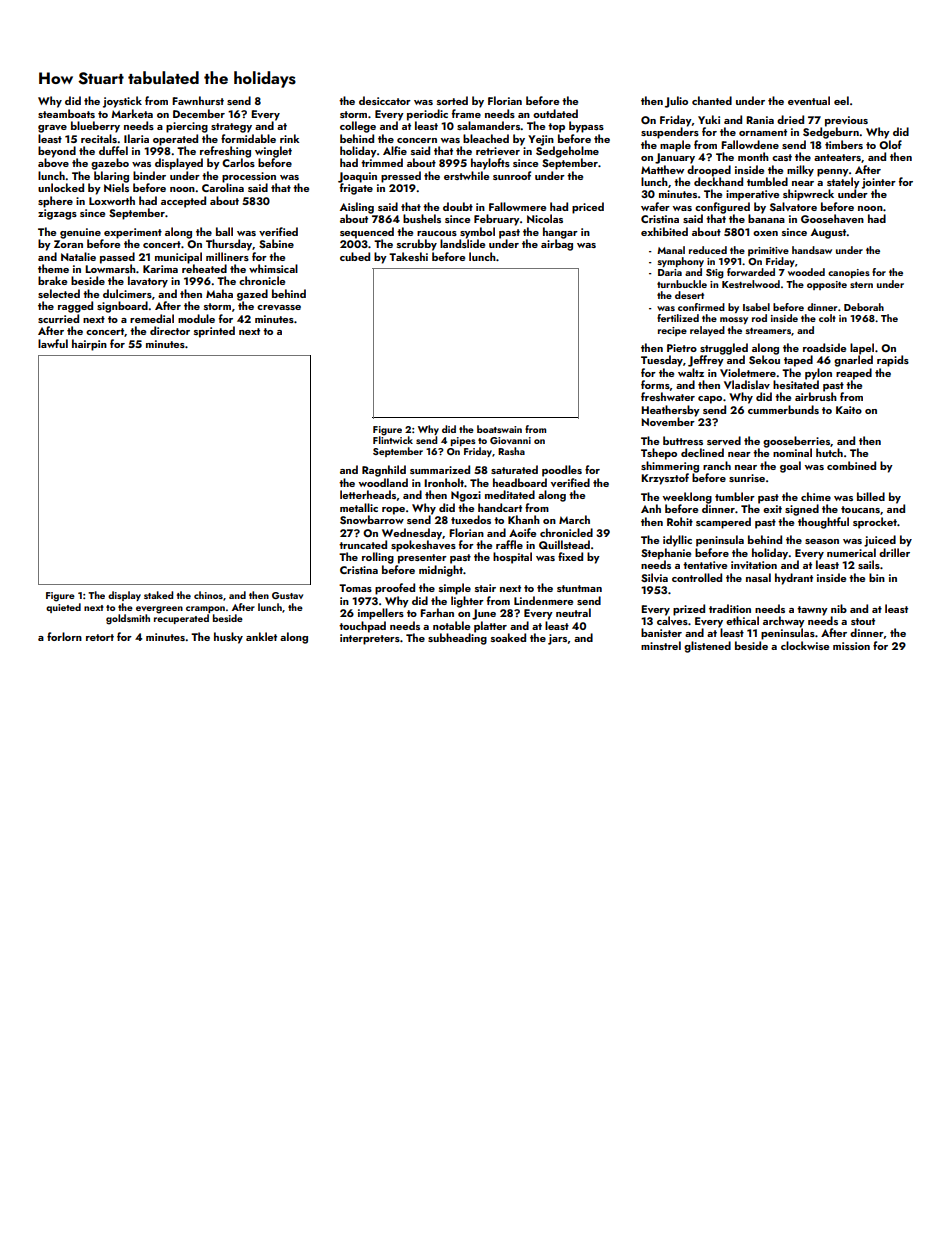 This image has height=1233, width=952. I want to click on Matthew, so click(662, 169).
